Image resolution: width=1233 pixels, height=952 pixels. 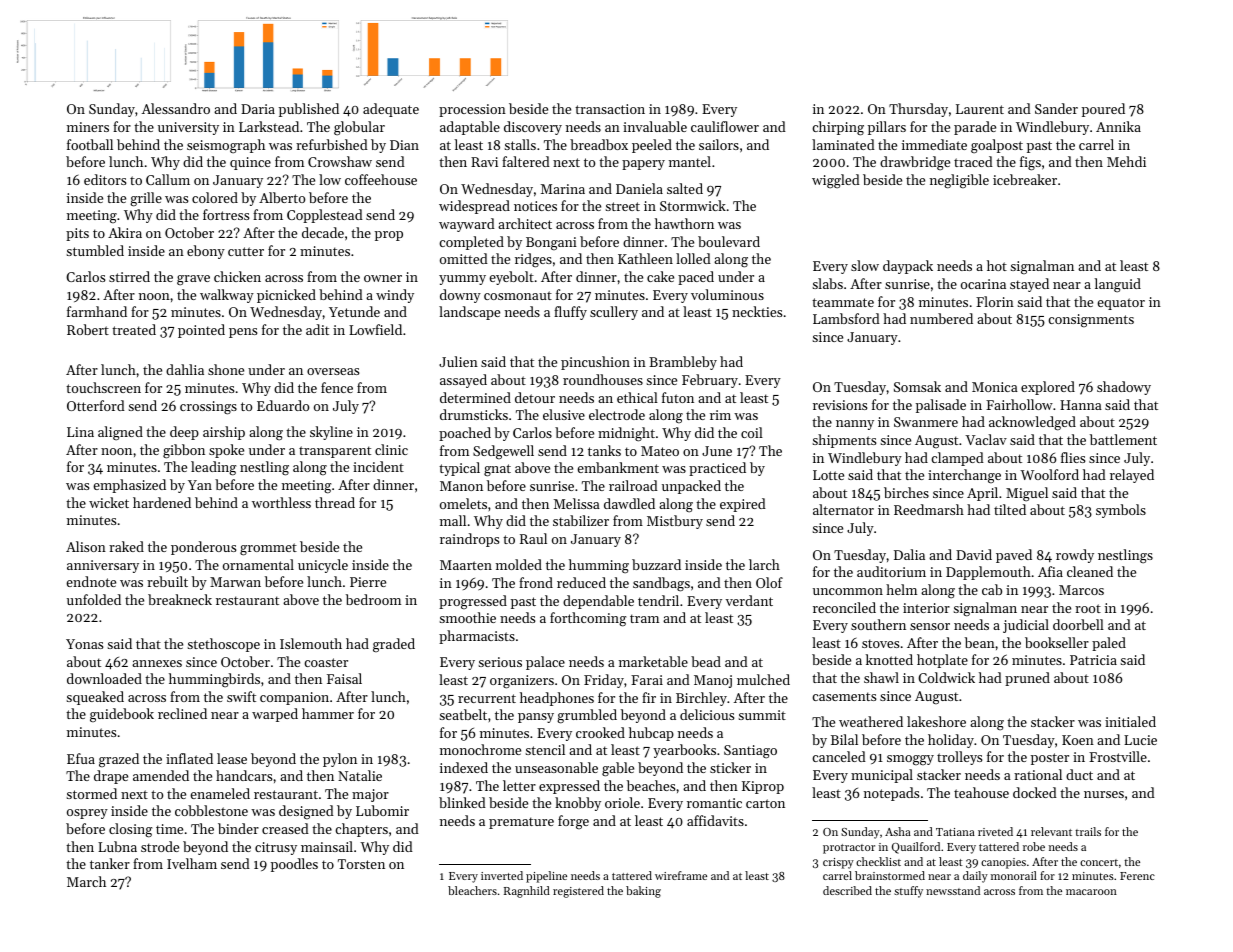 What do you see at coordinates (103, 387) in the image?
I see `touchscreen` at bounding box center [103, 387].
